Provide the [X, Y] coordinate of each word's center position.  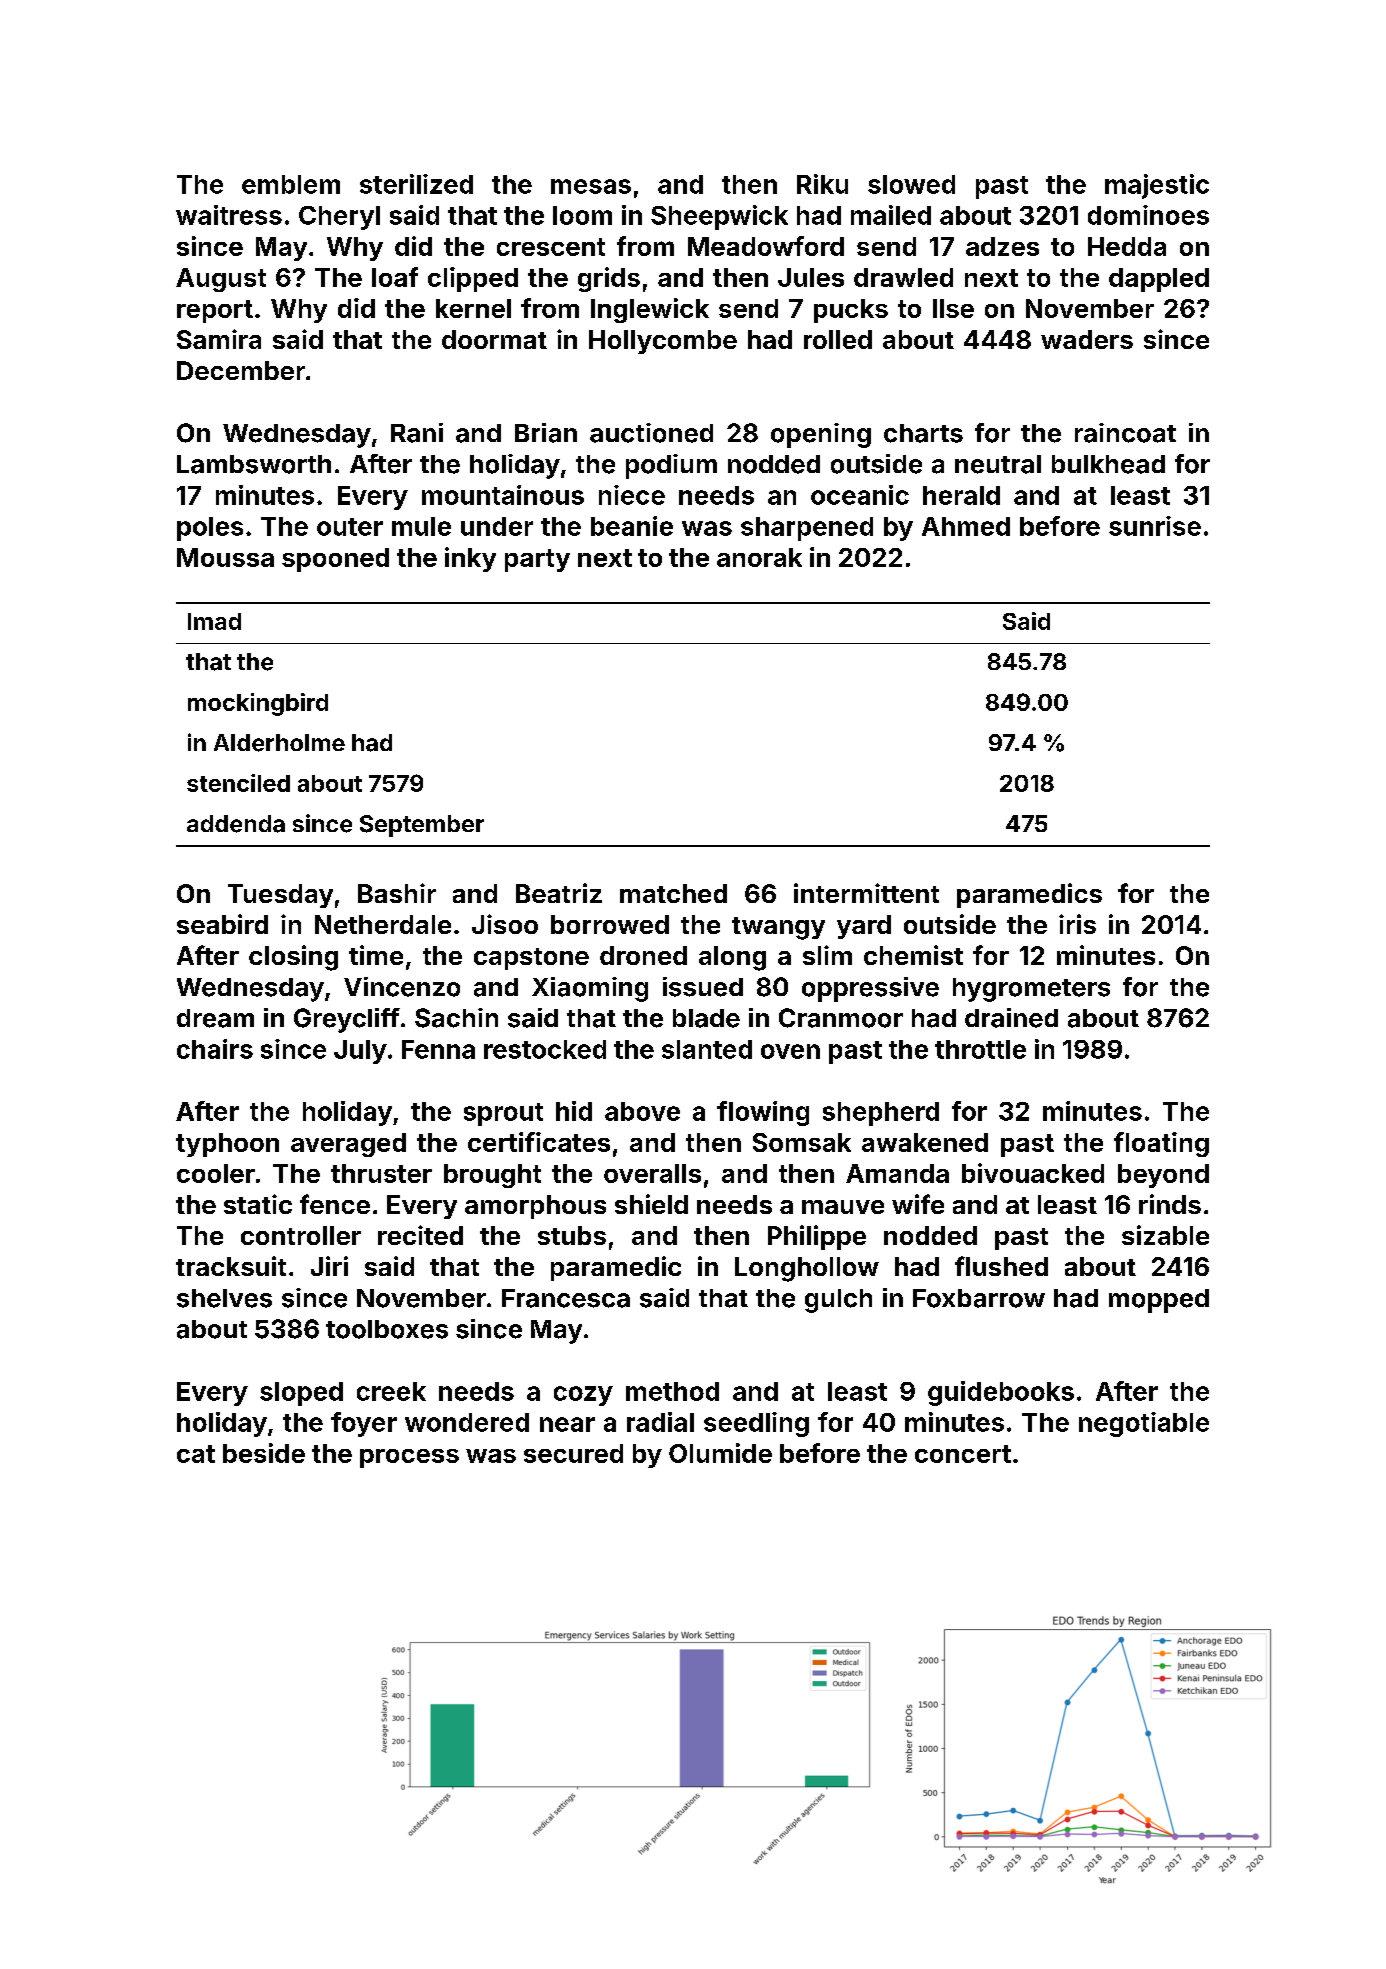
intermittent [866, 893]
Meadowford [766, 246]
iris [1077, 924]
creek [391, 1391]
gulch [838, 1301]
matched [673, 893]
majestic [1157, 186]
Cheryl [339, 218]
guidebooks [1001, 1393]
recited [420, 1235]
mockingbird [258, 704]
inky [470, 559]
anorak [759, 557]
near [567, 1424]
